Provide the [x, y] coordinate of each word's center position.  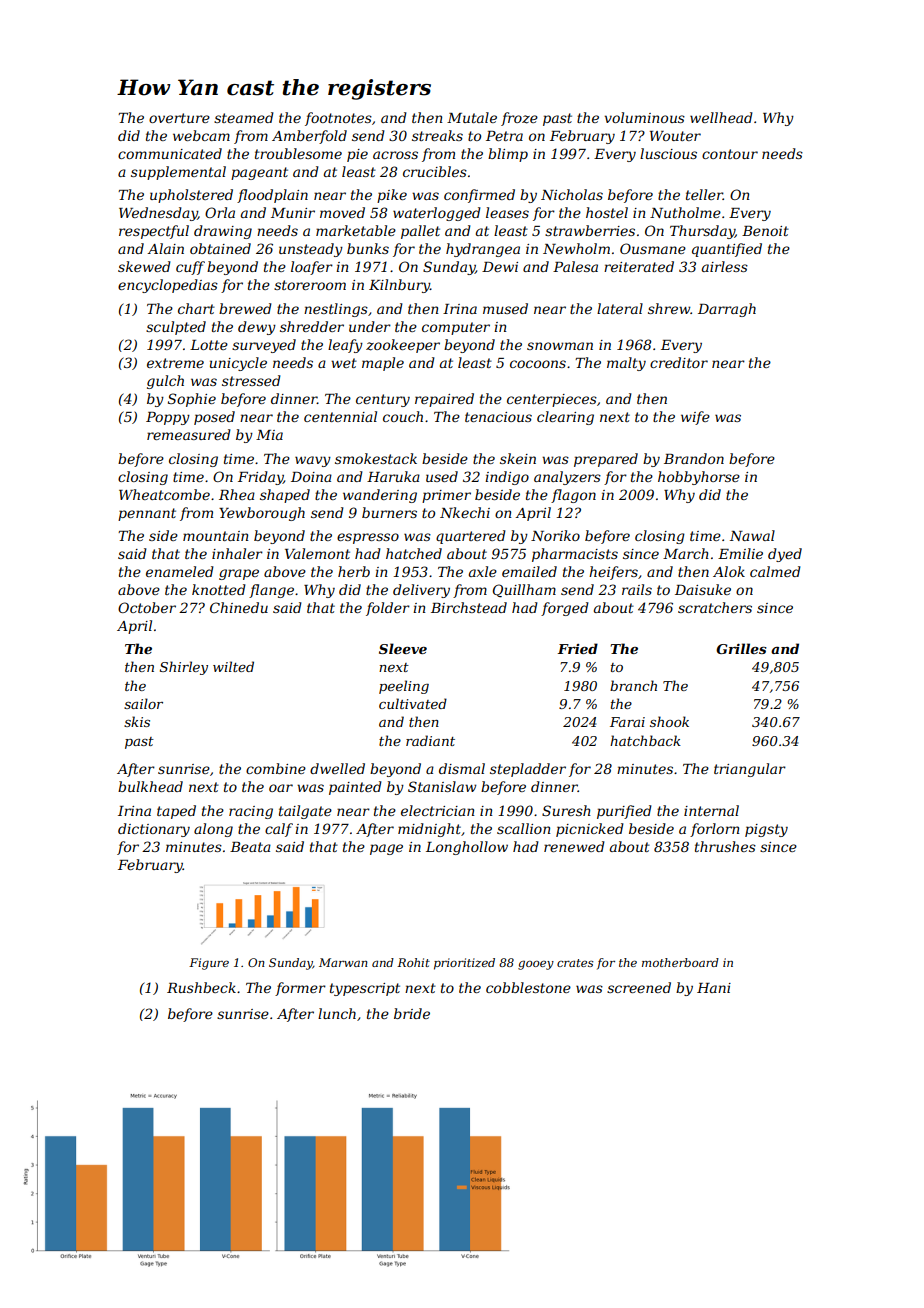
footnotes [338, 119]
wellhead [721, 117]
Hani [714, 988]
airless [725, 266]
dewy [257, 328]
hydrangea [483, 250]
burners [389, 512]
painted [355, 788]
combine [276, 768]
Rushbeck [201, 987]
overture [179, 118]
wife [695, 418]
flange [271, 591]
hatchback [645, 740]
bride [412, 1013]
